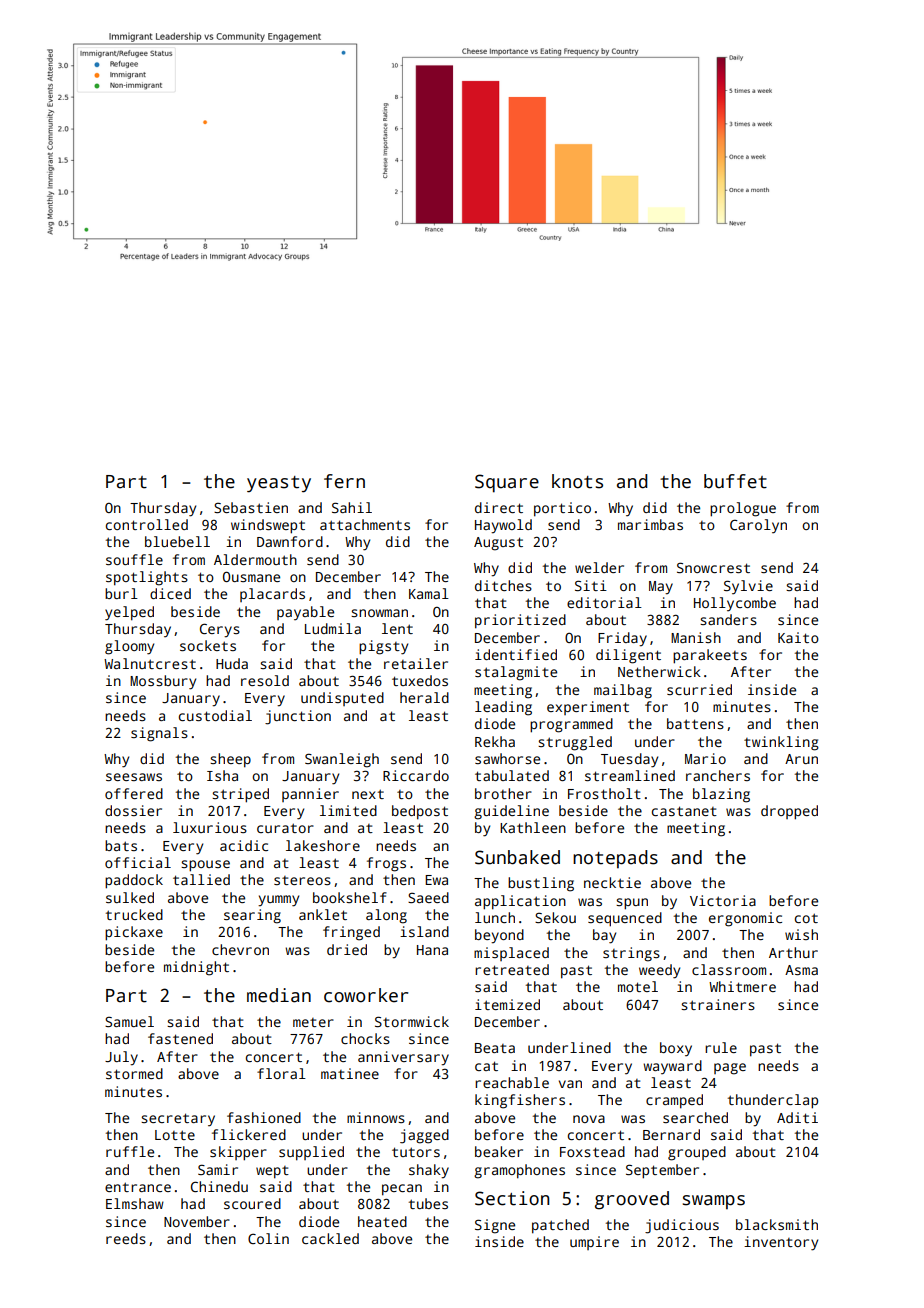  I want to click on prioritized, so click(520, 621).
